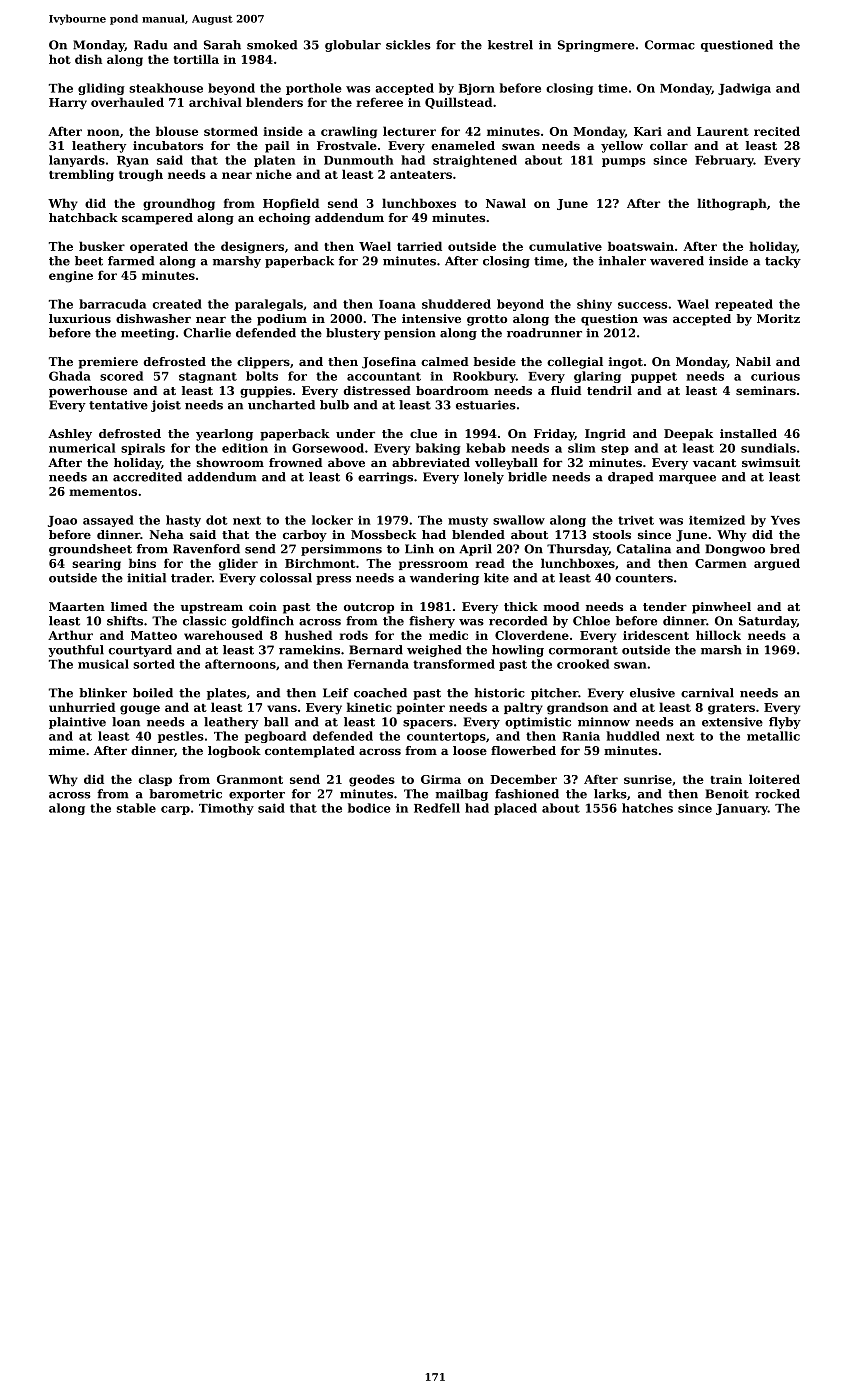 The width and height of the page is (849, 1400). Describe the element at coordinates (775, 376) in the page. I see `curious` at that location.
